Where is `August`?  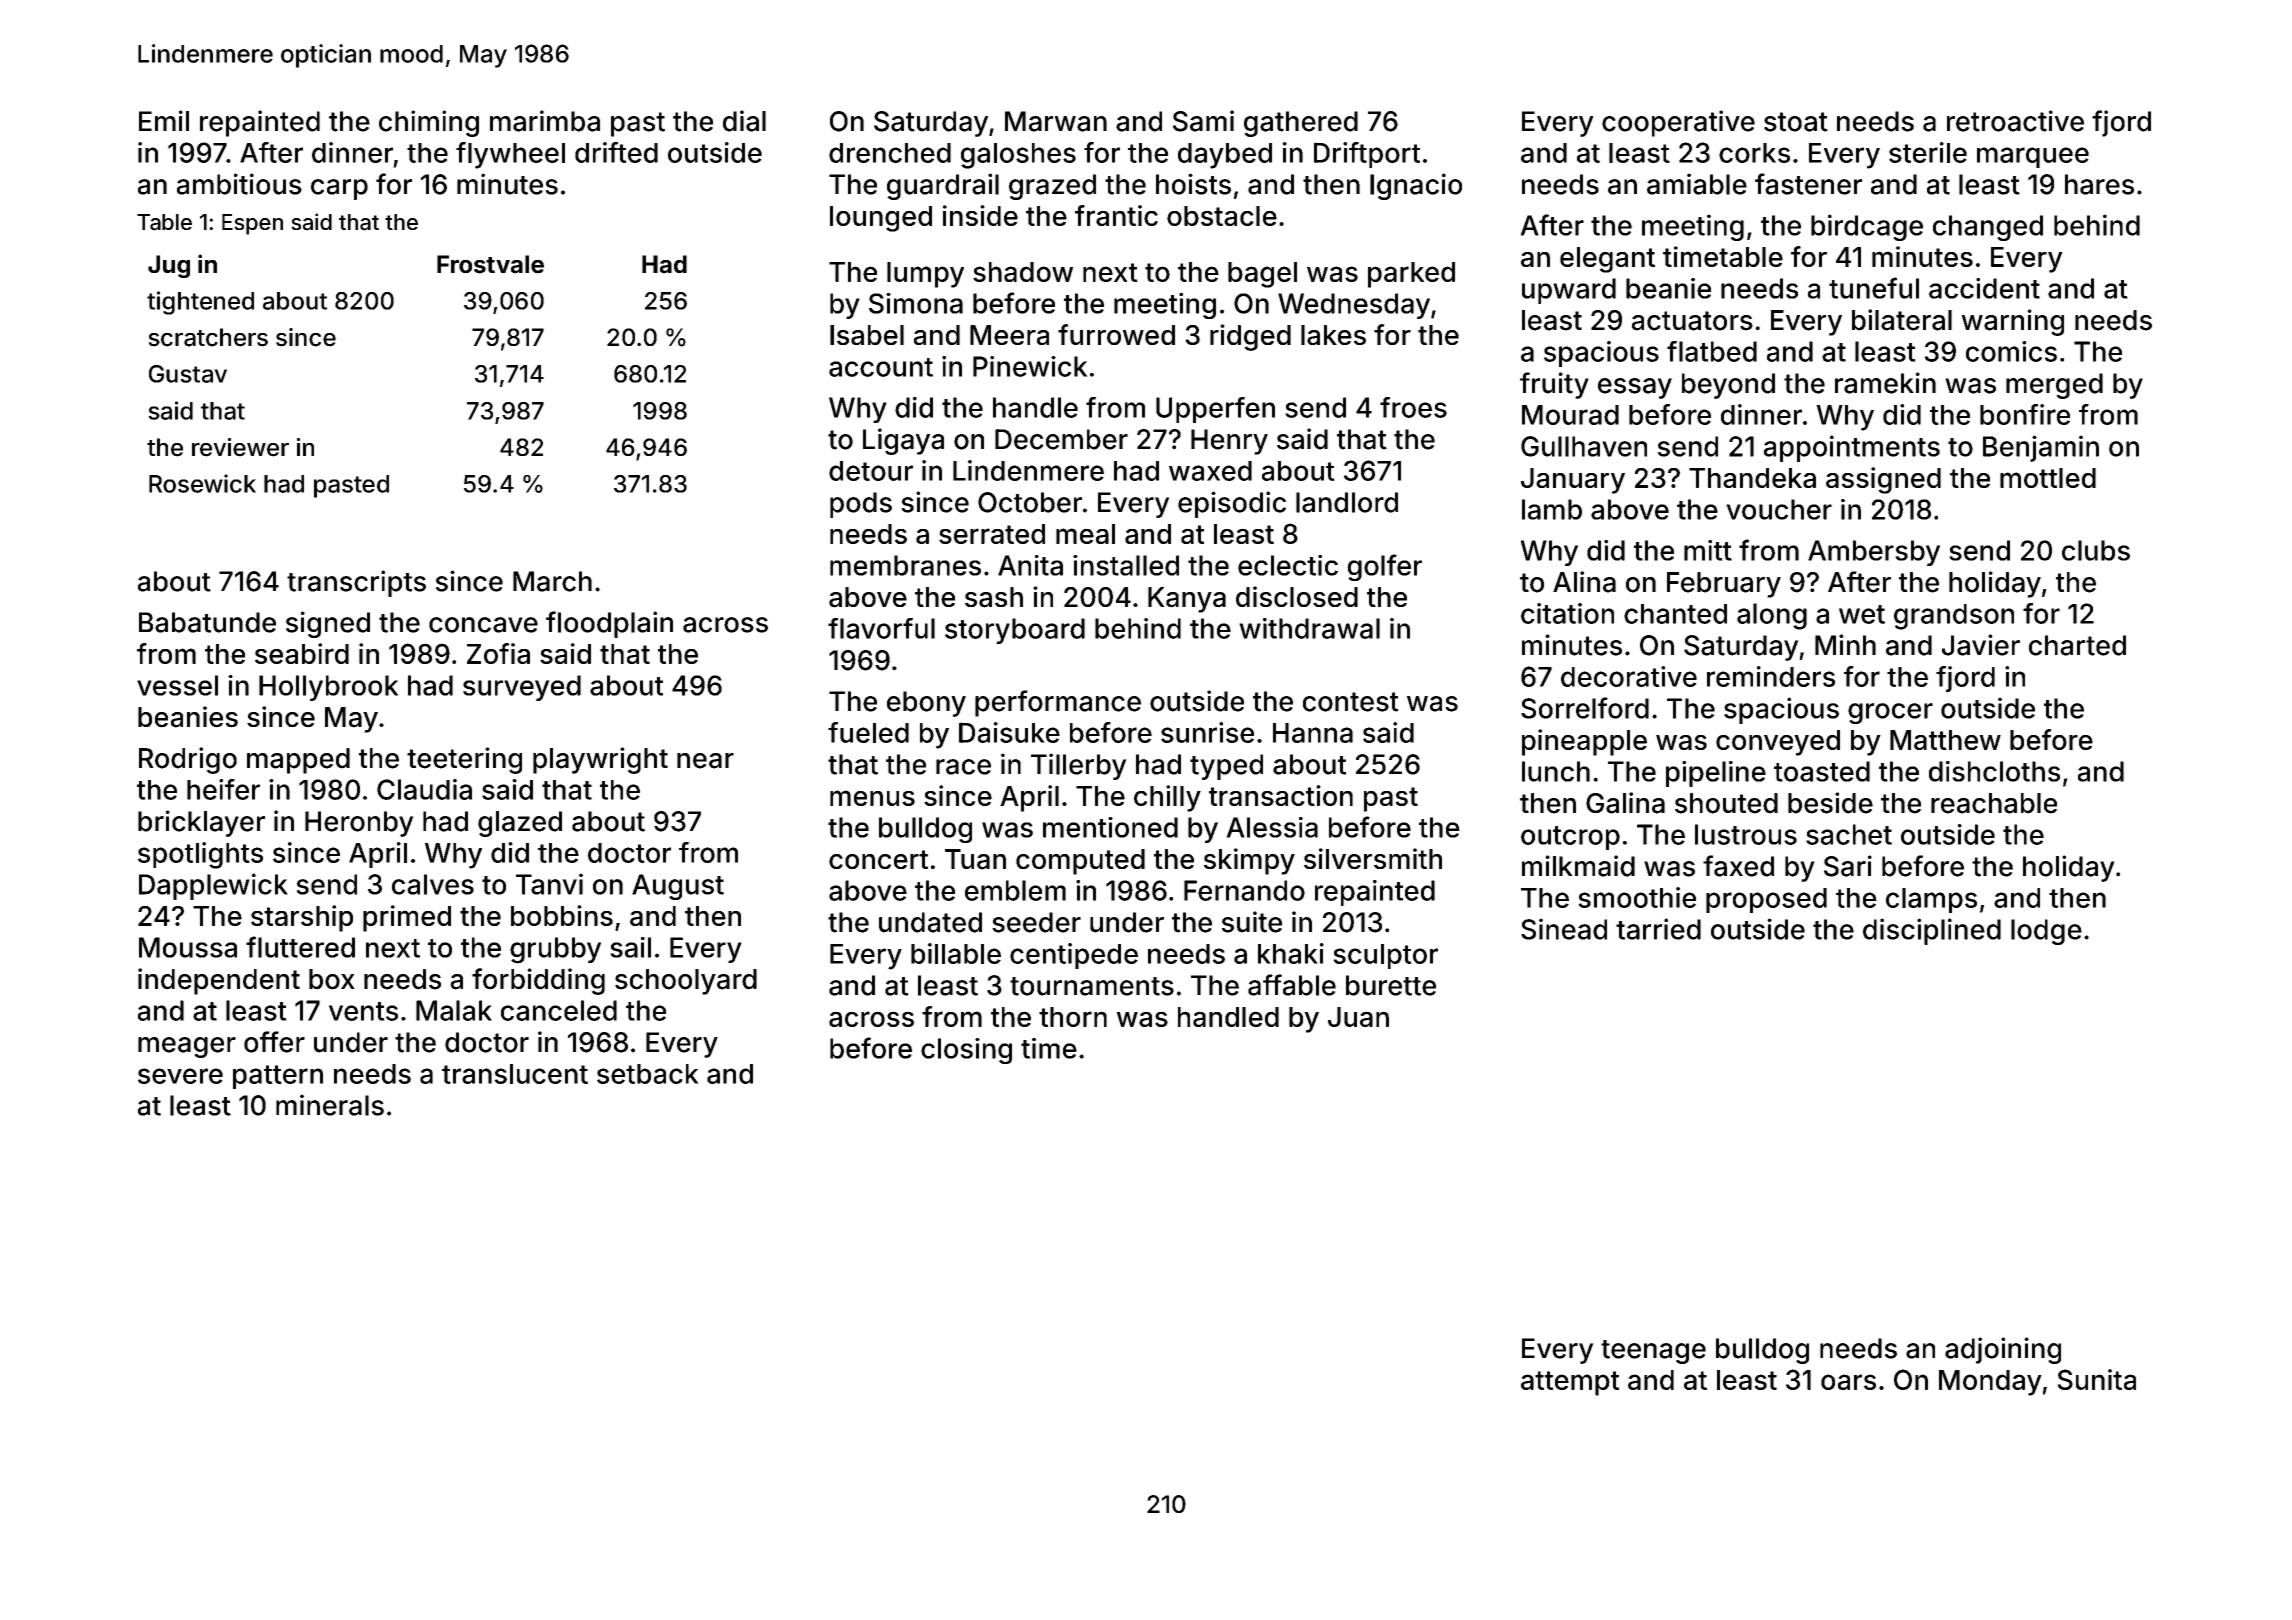
August is located at coordinates (678, 887).
